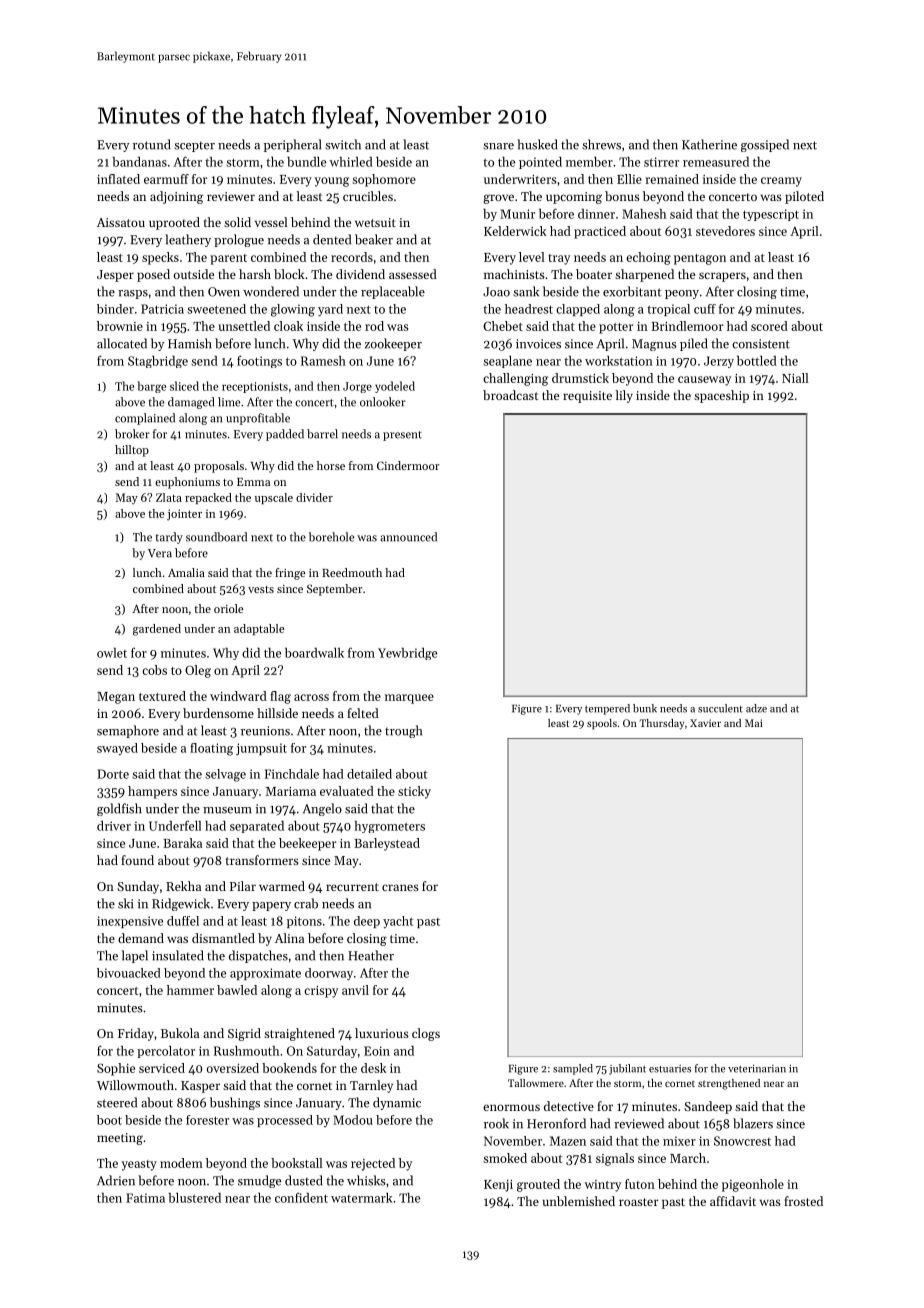  What do you see at coordinates (756, 708) in the screenshot?
I see `adze` at bounding box center [756, 708].
